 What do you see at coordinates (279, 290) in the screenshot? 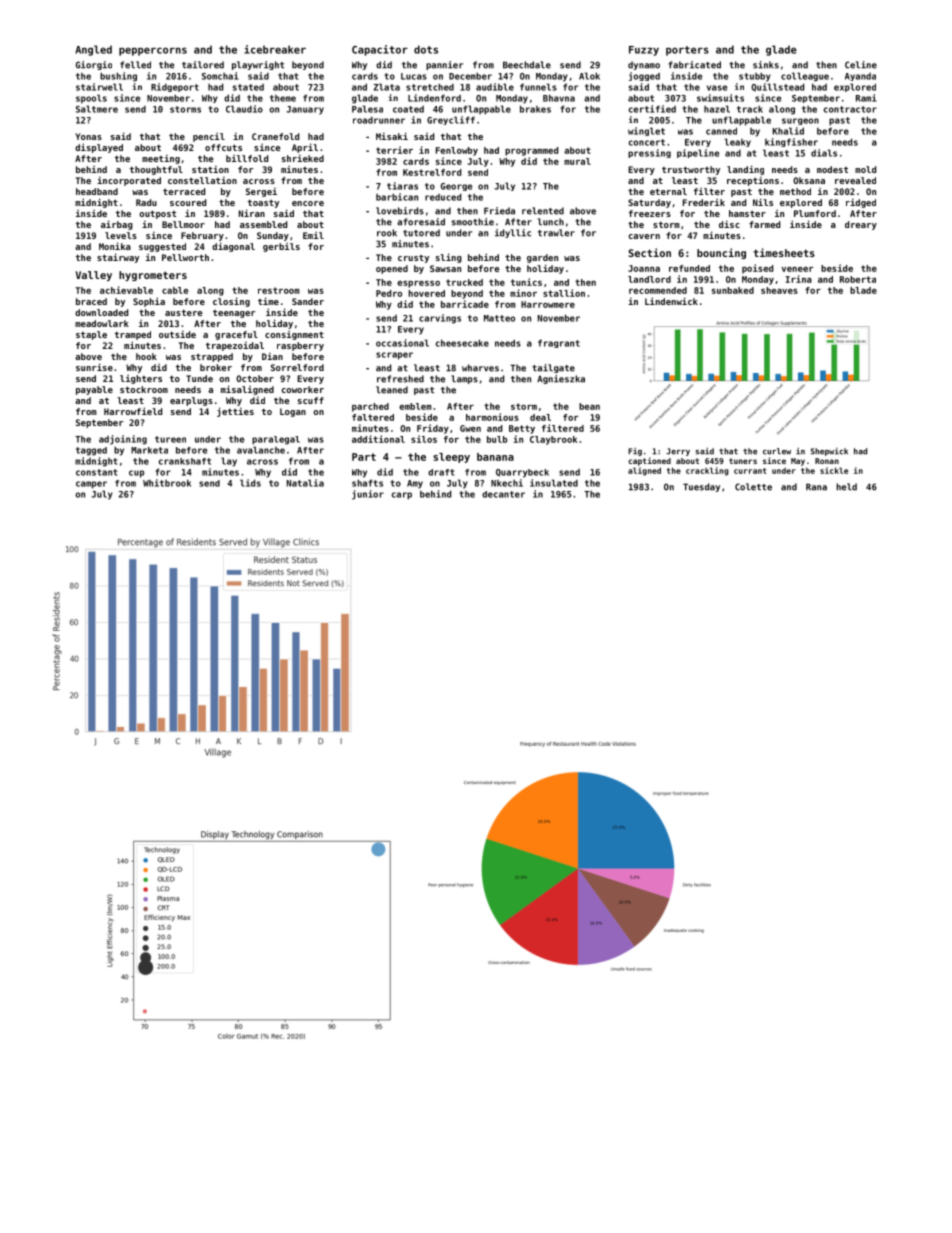
I see `restroom` at bounding box center [279, 290].
